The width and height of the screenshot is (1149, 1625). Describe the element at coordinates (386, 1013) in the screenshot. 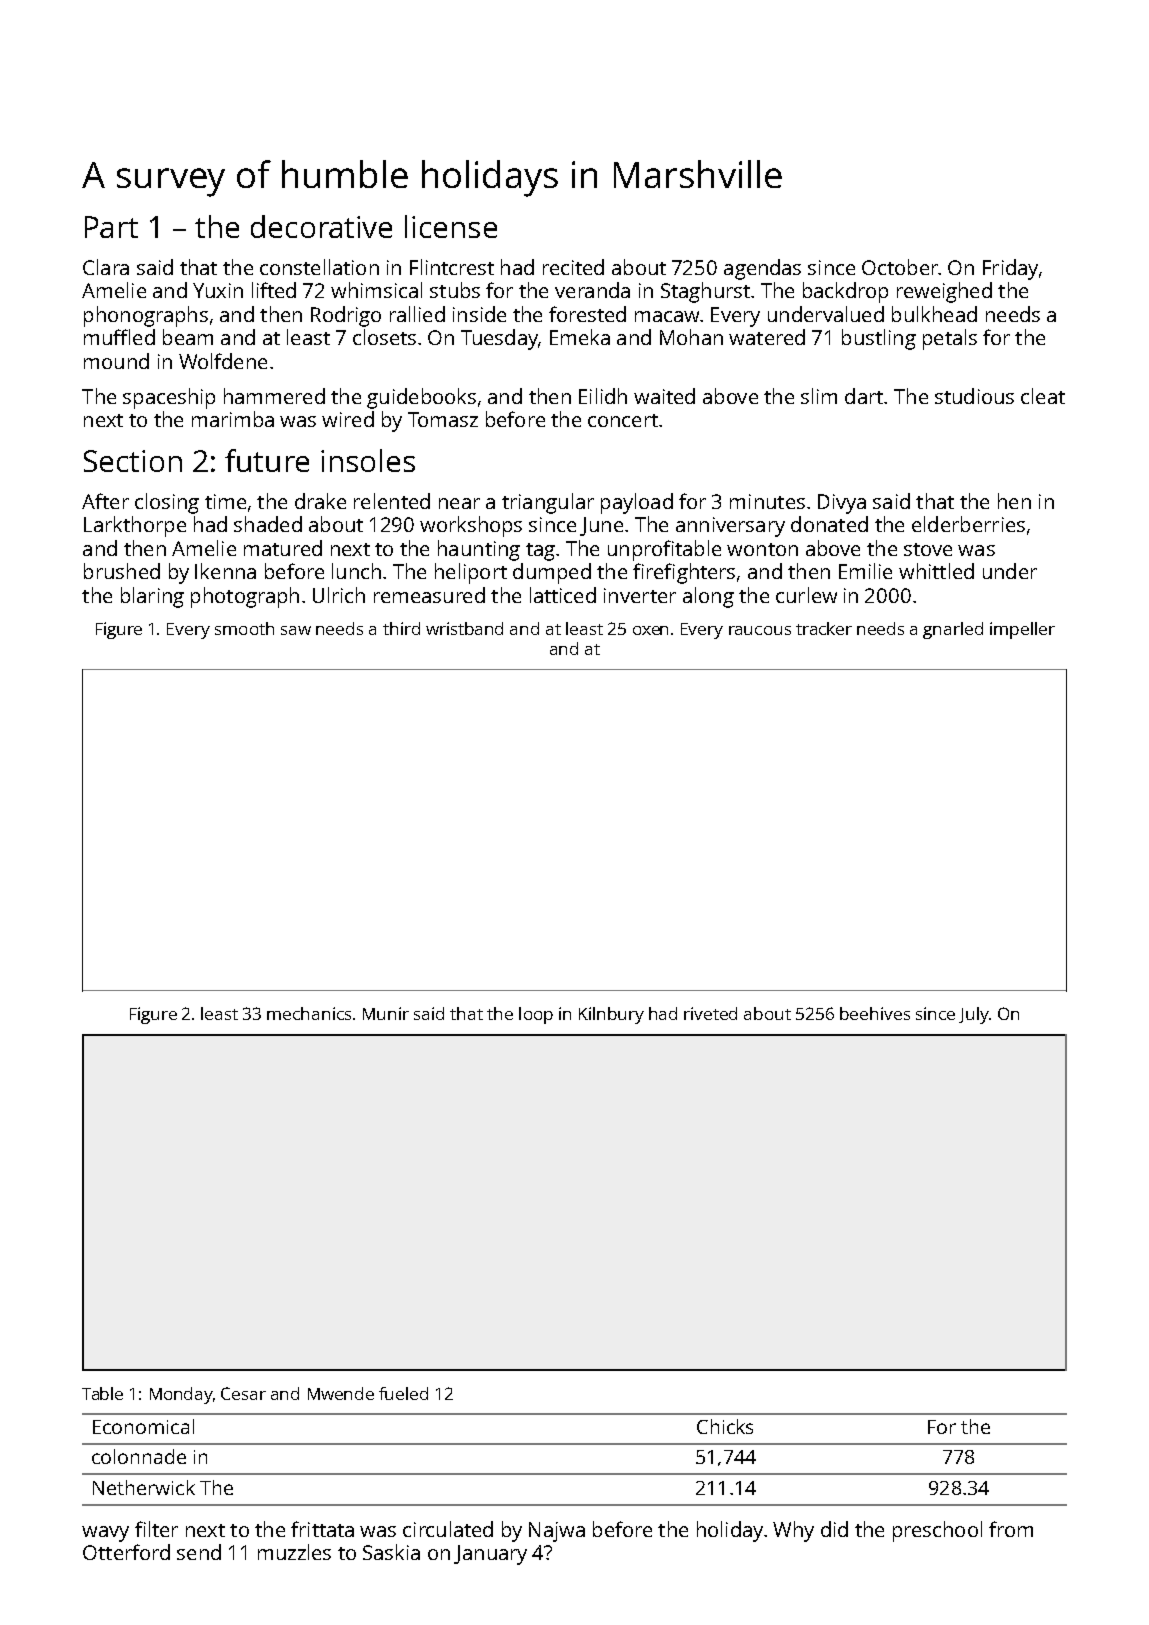

I see `Munir` at that location.
